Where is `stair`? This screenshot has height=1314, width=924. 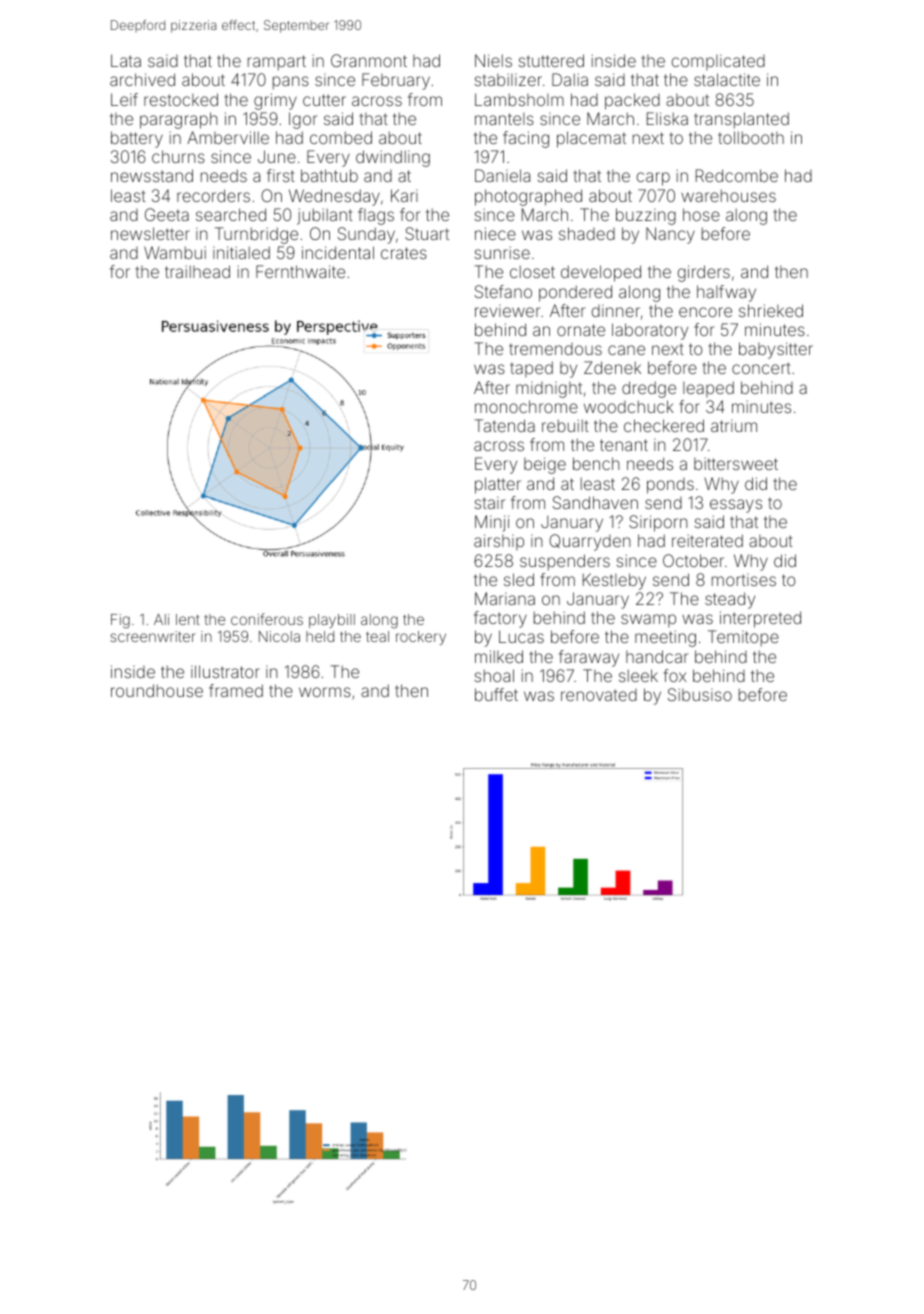
stair is located at coordinates (490, 503).
